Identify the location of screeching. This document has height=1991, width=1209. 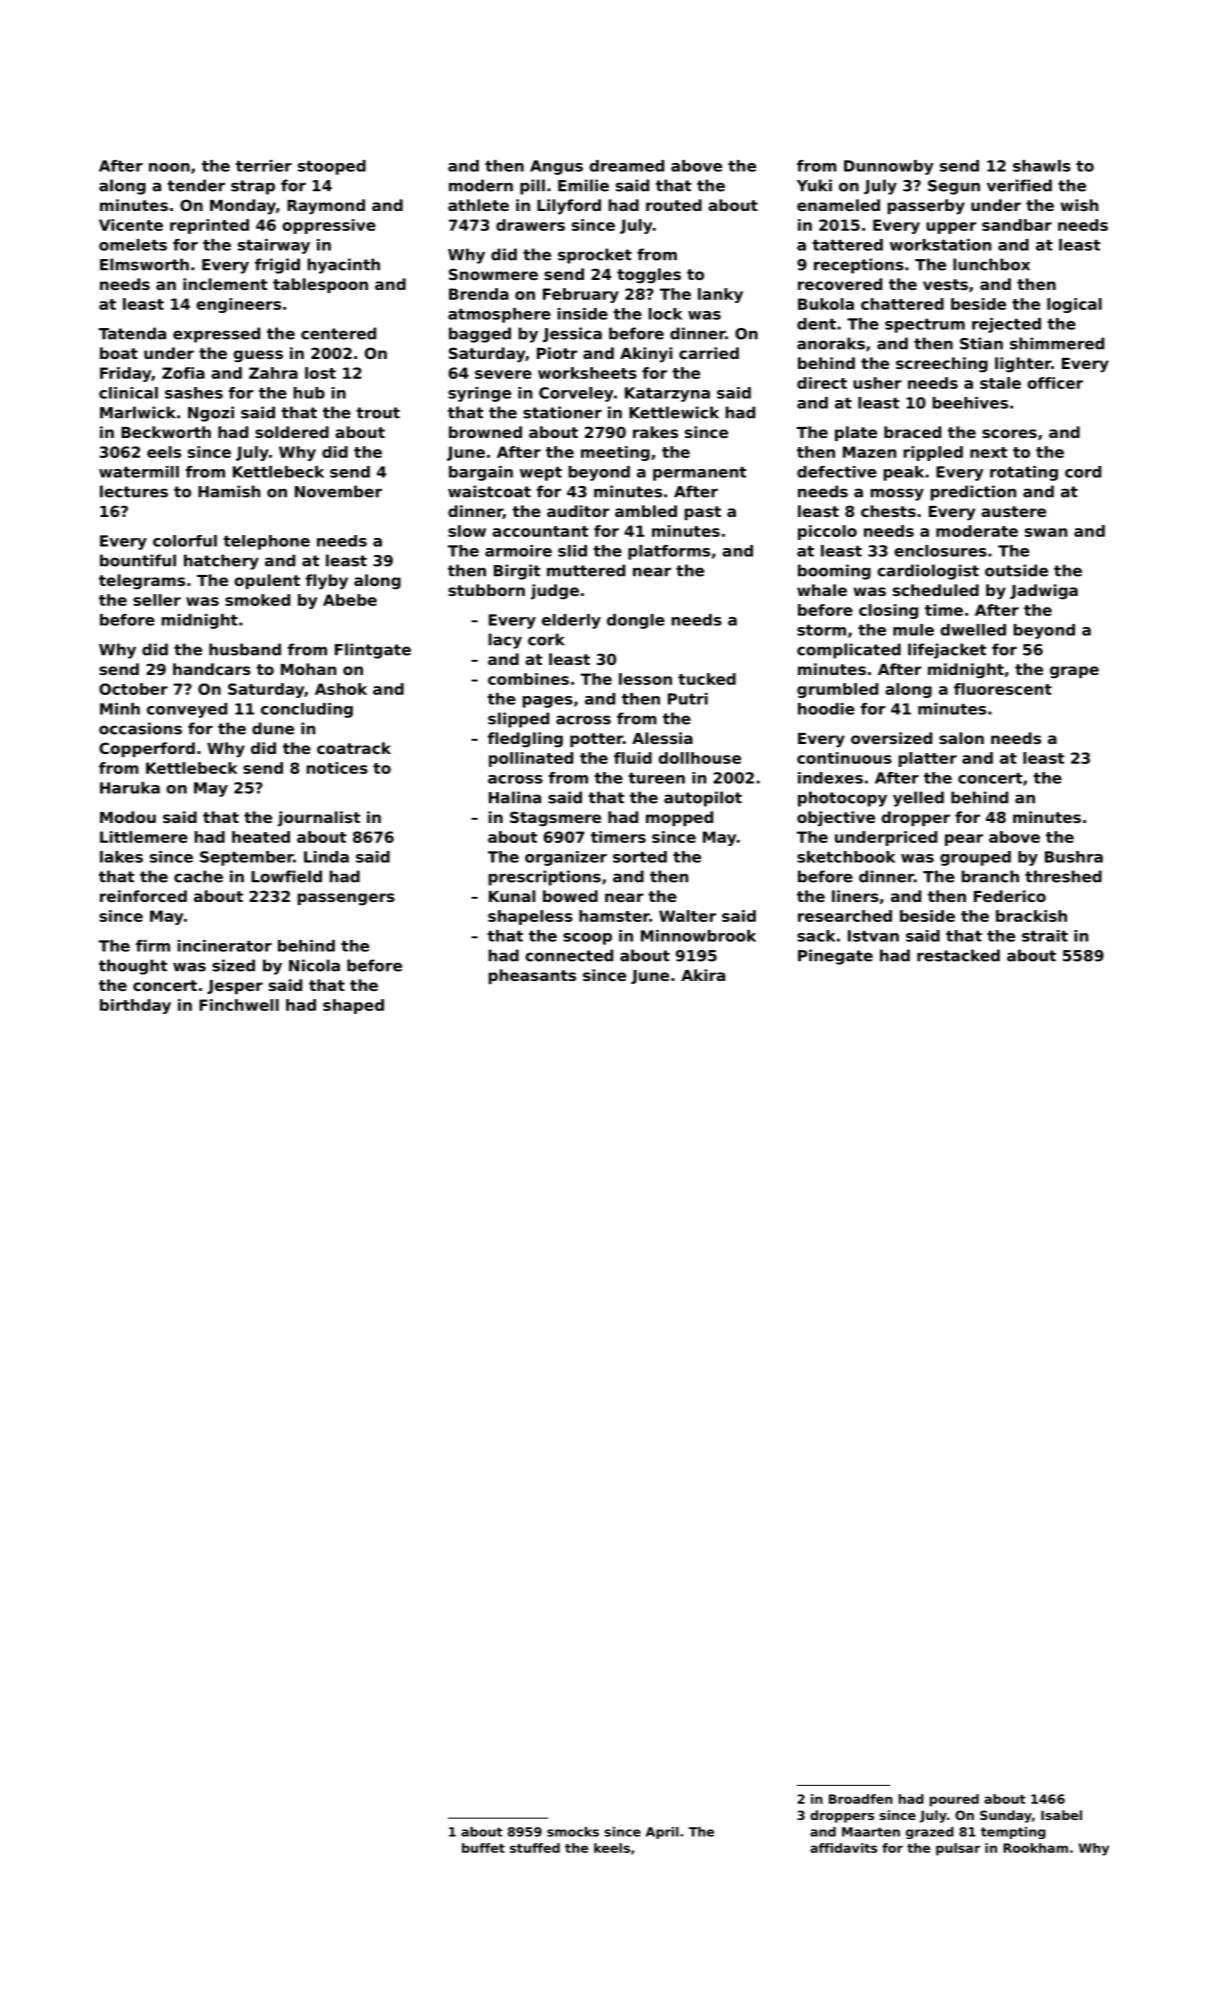
(942, 365).
